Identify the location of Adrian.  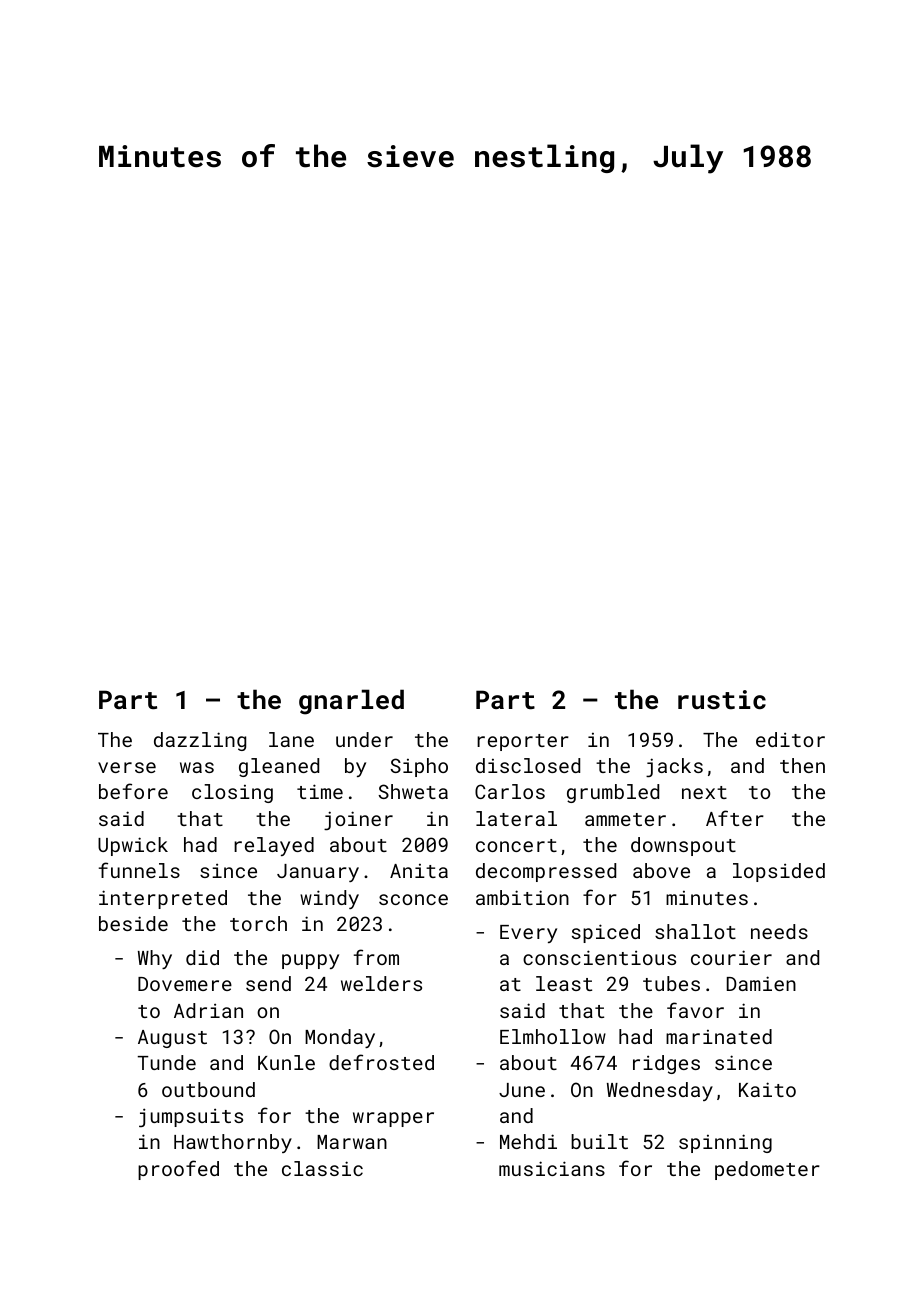
(208, 1010).
